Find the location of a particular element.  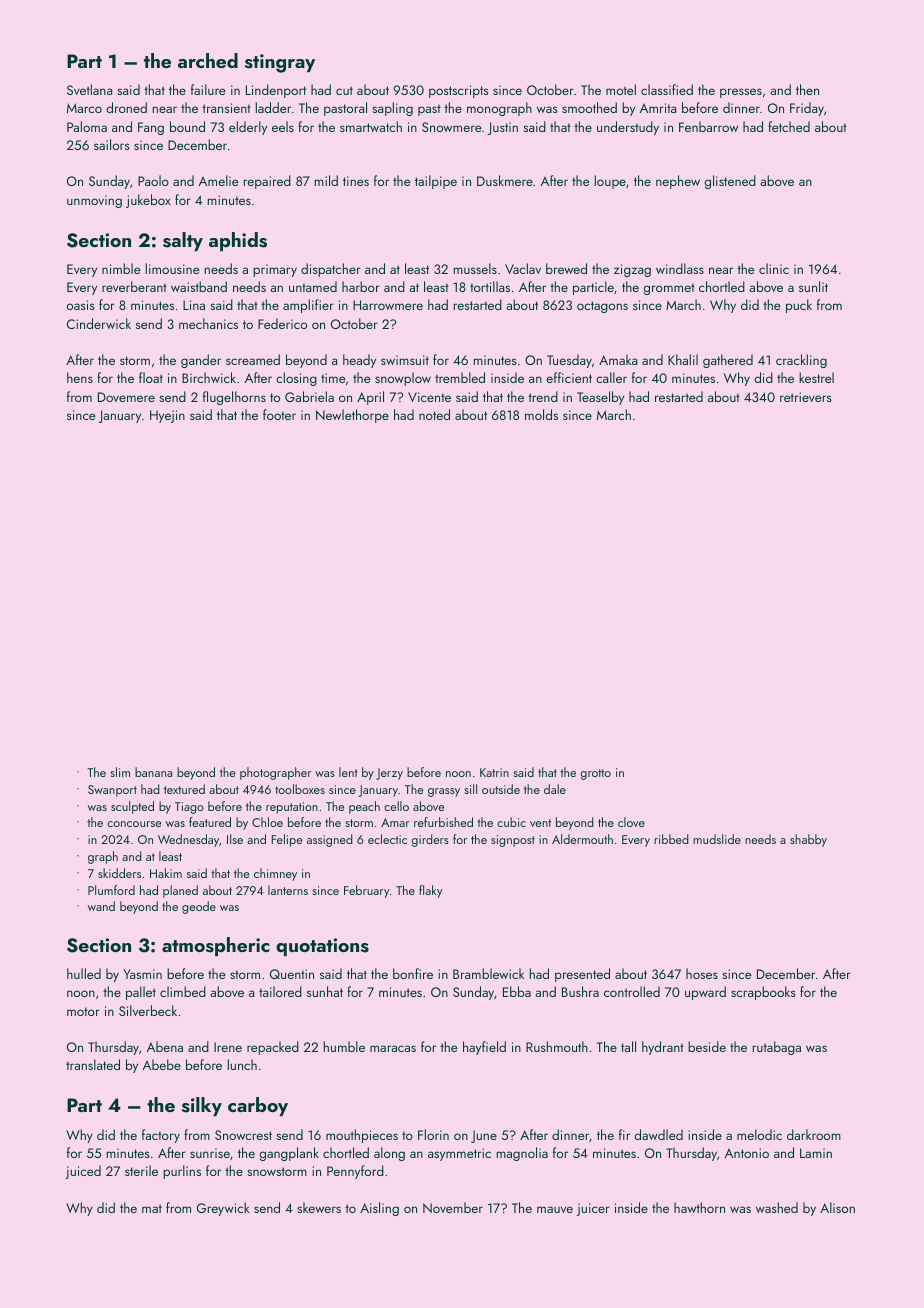

mouthpieces is located at coordinates (362, 1136).
